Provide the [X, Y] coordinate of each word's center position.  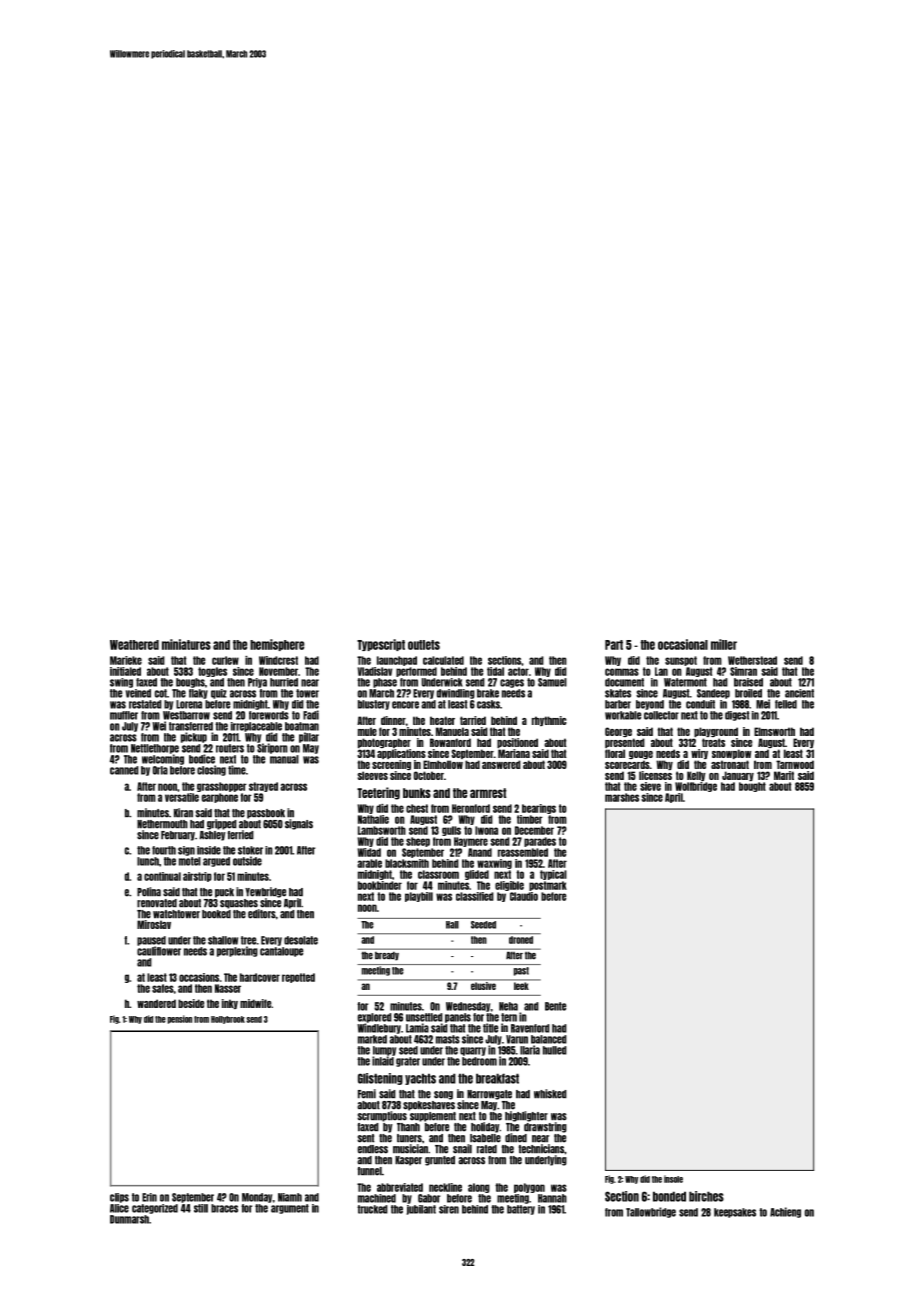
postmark [548, 886]
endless [373, 1149]
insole [673, 1179]
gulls [451, 831]
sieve [650, 786]
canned [124, 770]
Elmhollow [443, 764]
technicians [541, 1149]
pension [180, 1019]
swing [121, 683]
